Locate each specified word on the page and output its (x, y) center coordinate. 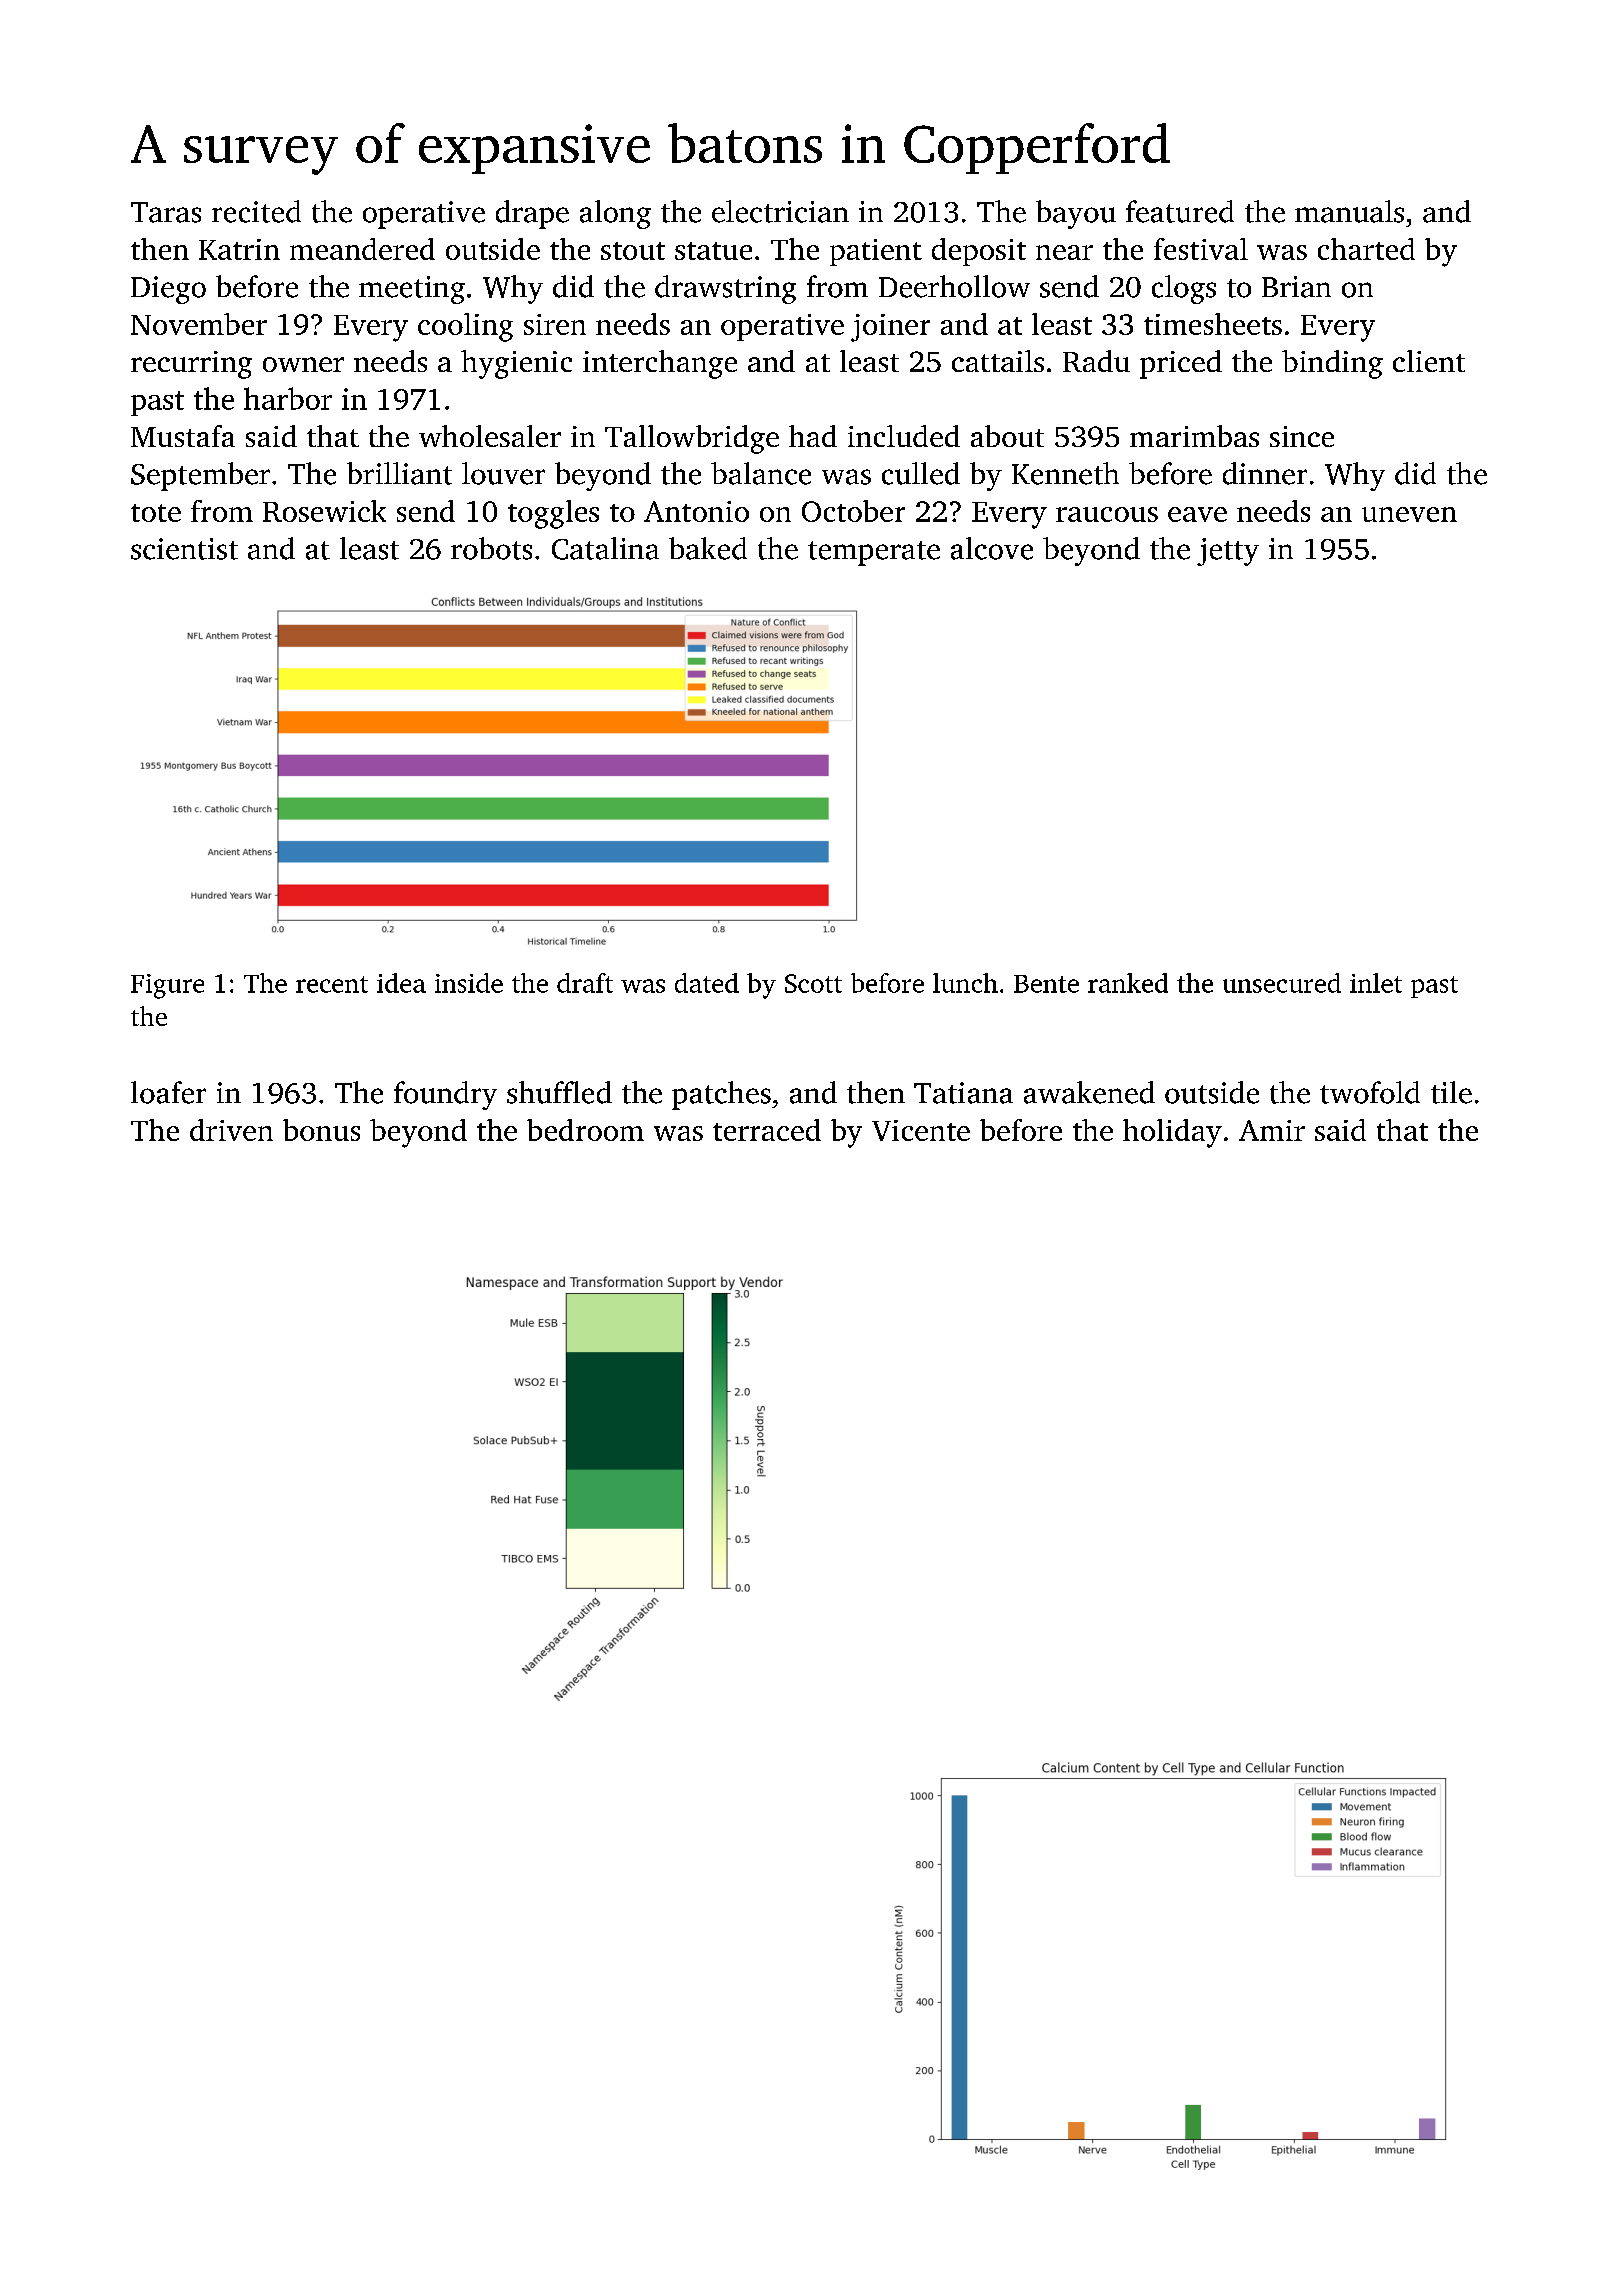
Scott (813, 983)
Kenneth (1065, 473)
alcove (992, 548)
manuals (1349, 211)
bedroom (585, 1130)
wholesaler (490, 436)
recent (332, 984)
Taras (166, 212)
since (1302, 436)
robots (491, 548)
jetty (1228, 552)
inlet (1376, 983)
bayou (1076, 214)
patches (721, 1095)
